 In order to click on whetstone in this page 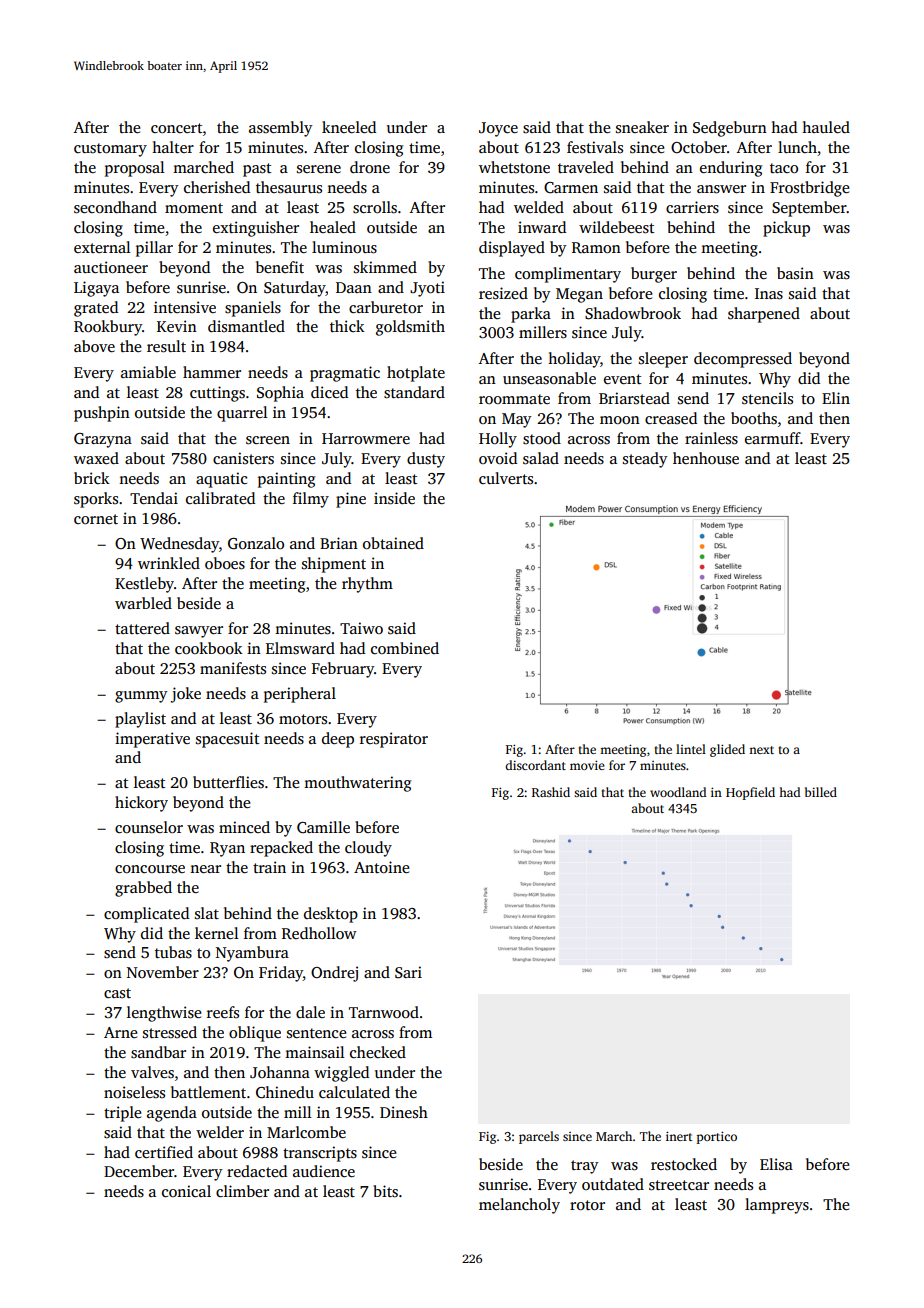, I will do `click(514, 167)`.
